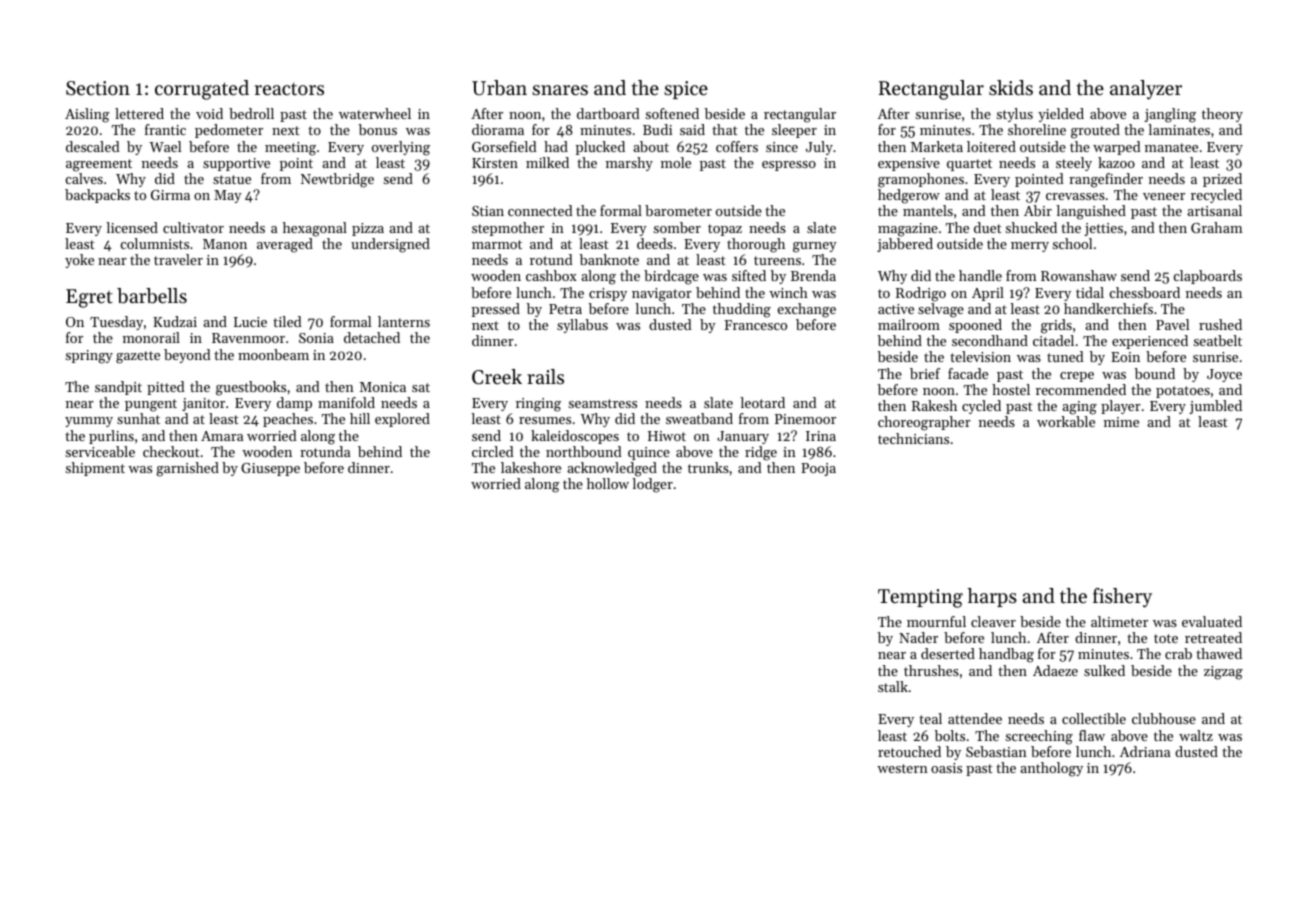  I want to click on mime, so click(1121, 422).
